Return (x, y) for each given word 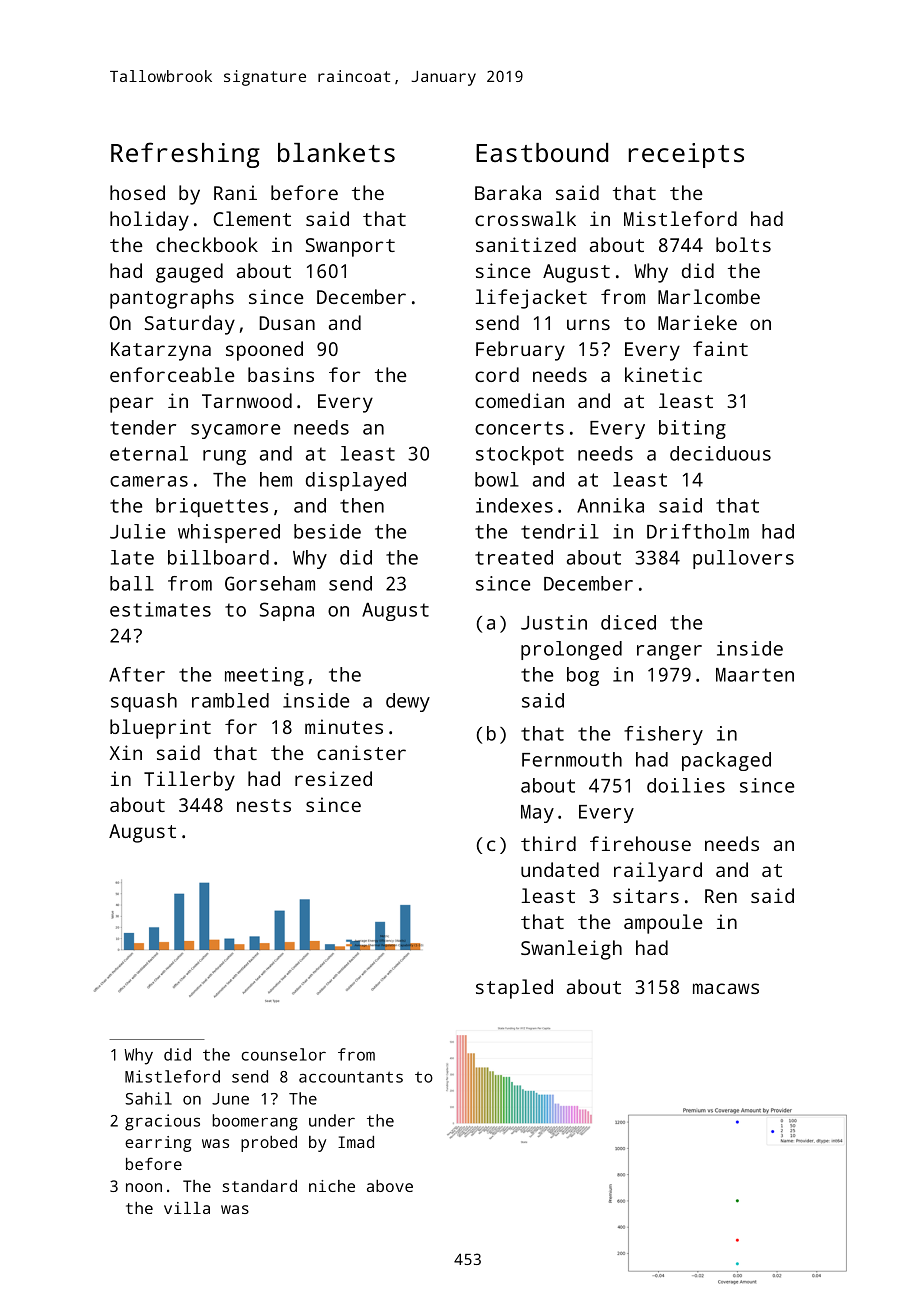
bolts (743, 244)
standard (260, 1186)
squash (144, 702)
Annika (610, 505)
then (362, 505)
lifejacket (531, 299)
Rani (235, 192)
